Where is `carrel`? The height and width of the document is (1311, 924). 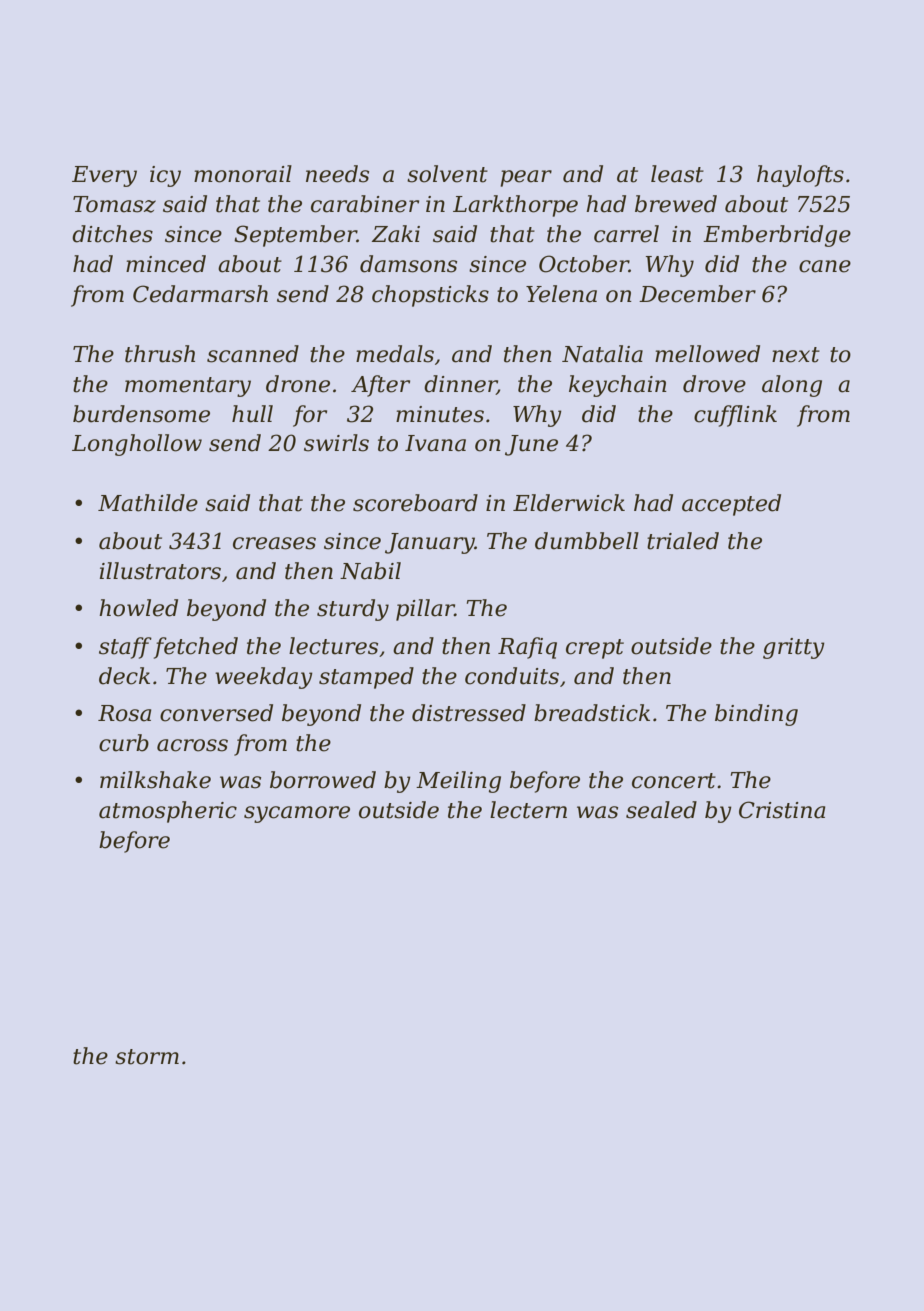 carrel is located at coordinates (626, 234).
